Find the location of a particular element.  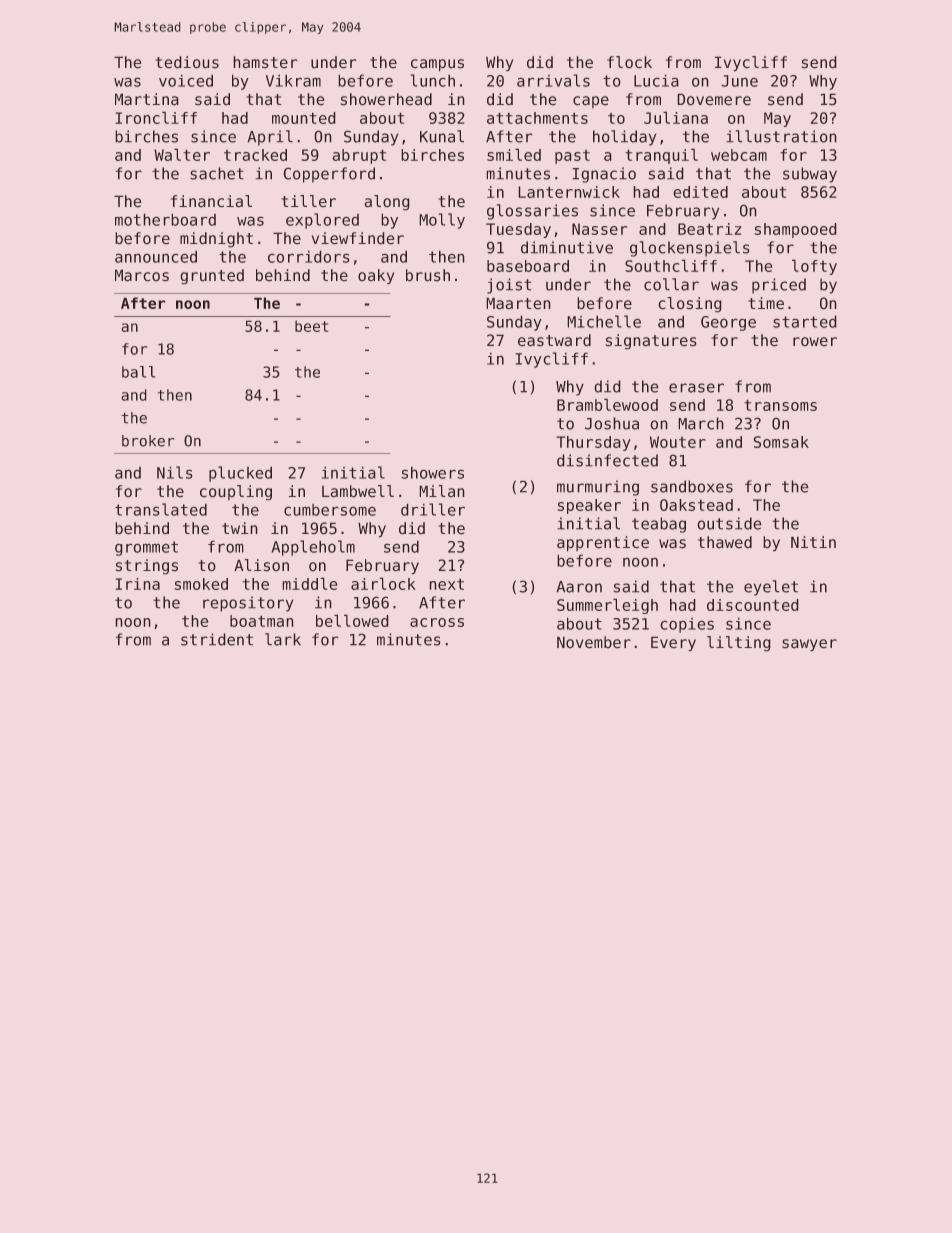

Irina is located at coordinates (138, 584).
